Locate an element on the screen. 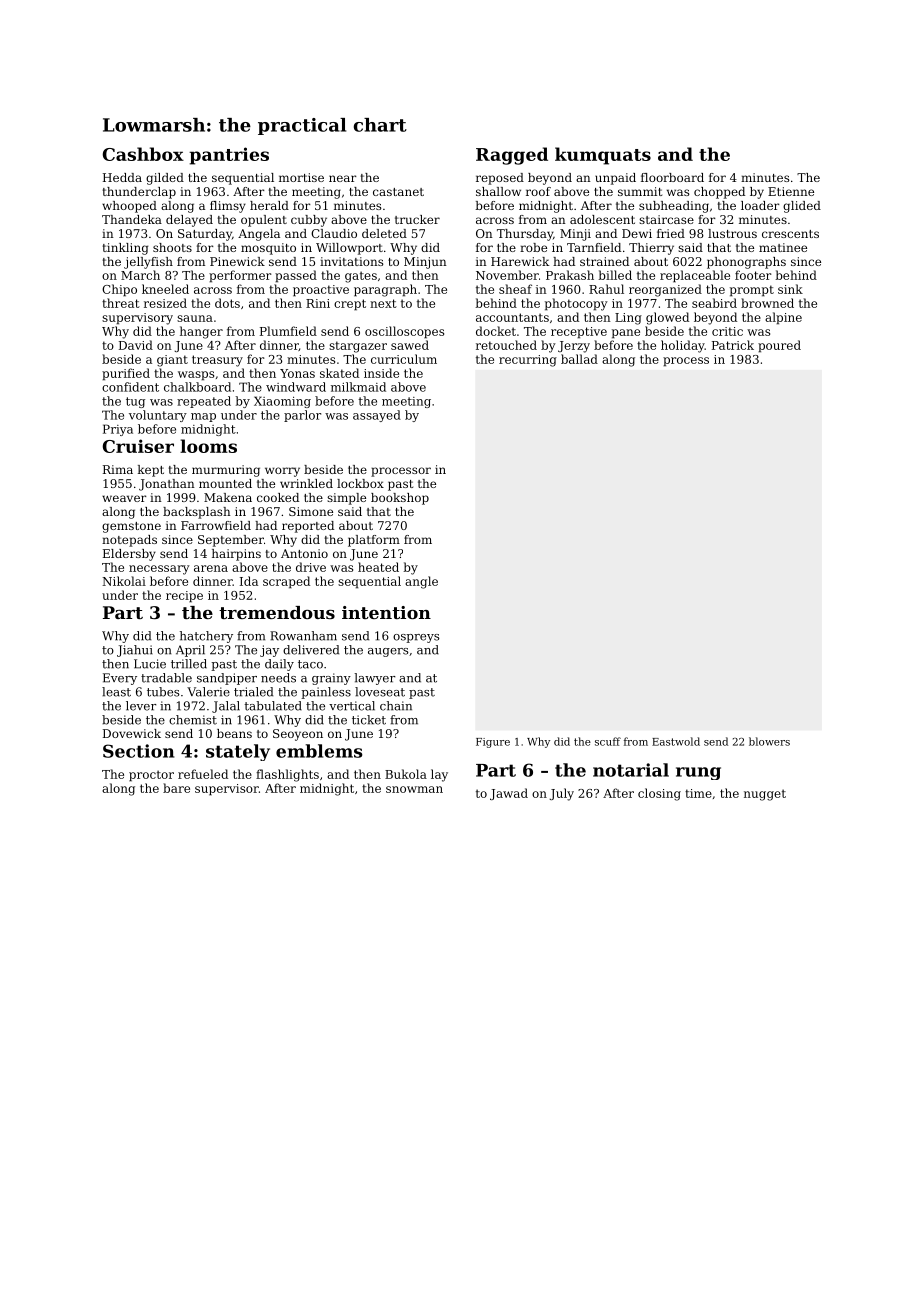 The height and width of the screenshot is (1308, 924). platform is located at coordinates (374, 541).
